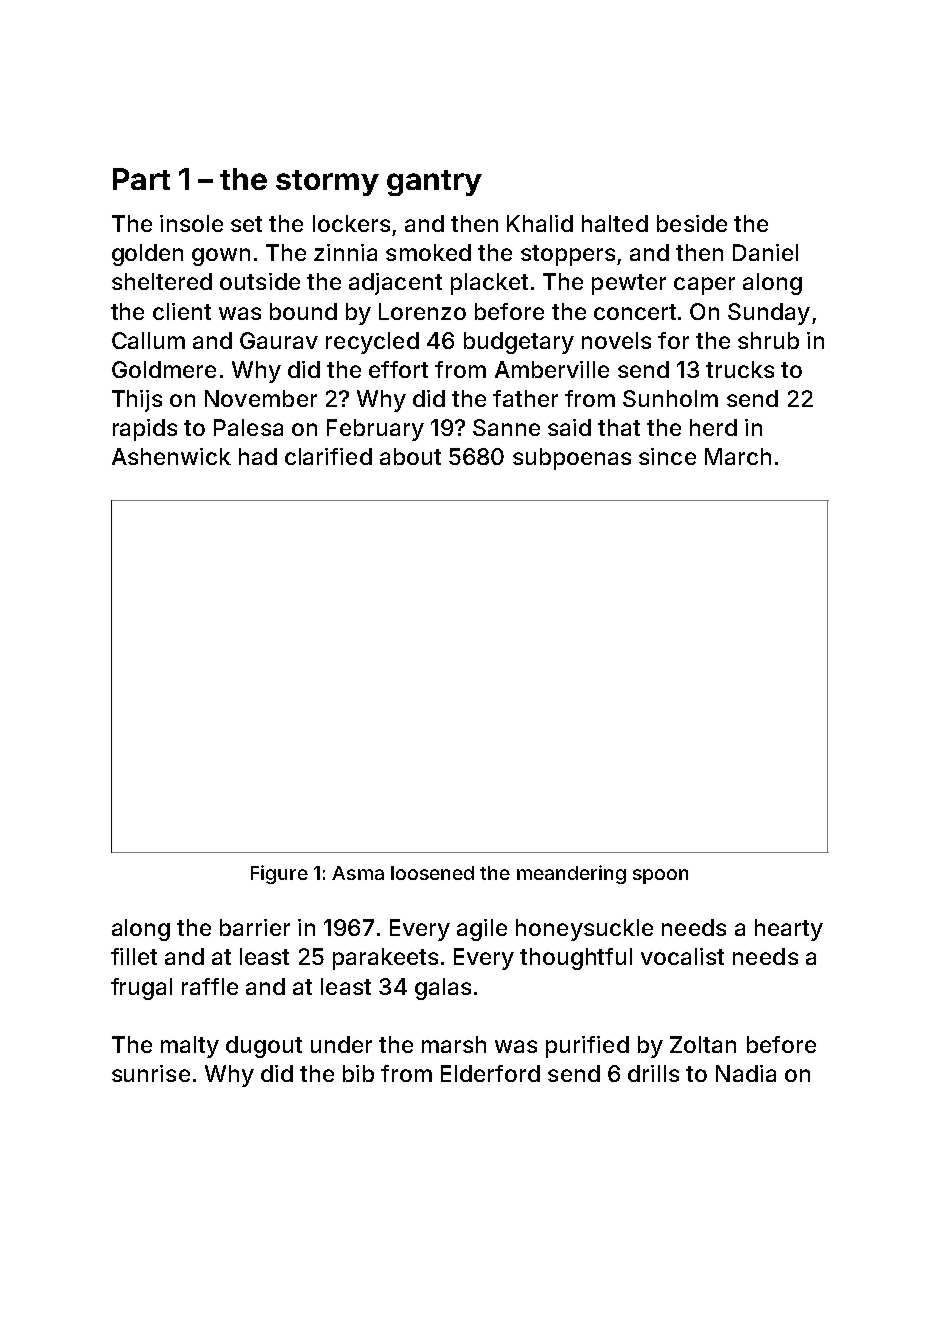  I want to click on March, so click(738, 456).
